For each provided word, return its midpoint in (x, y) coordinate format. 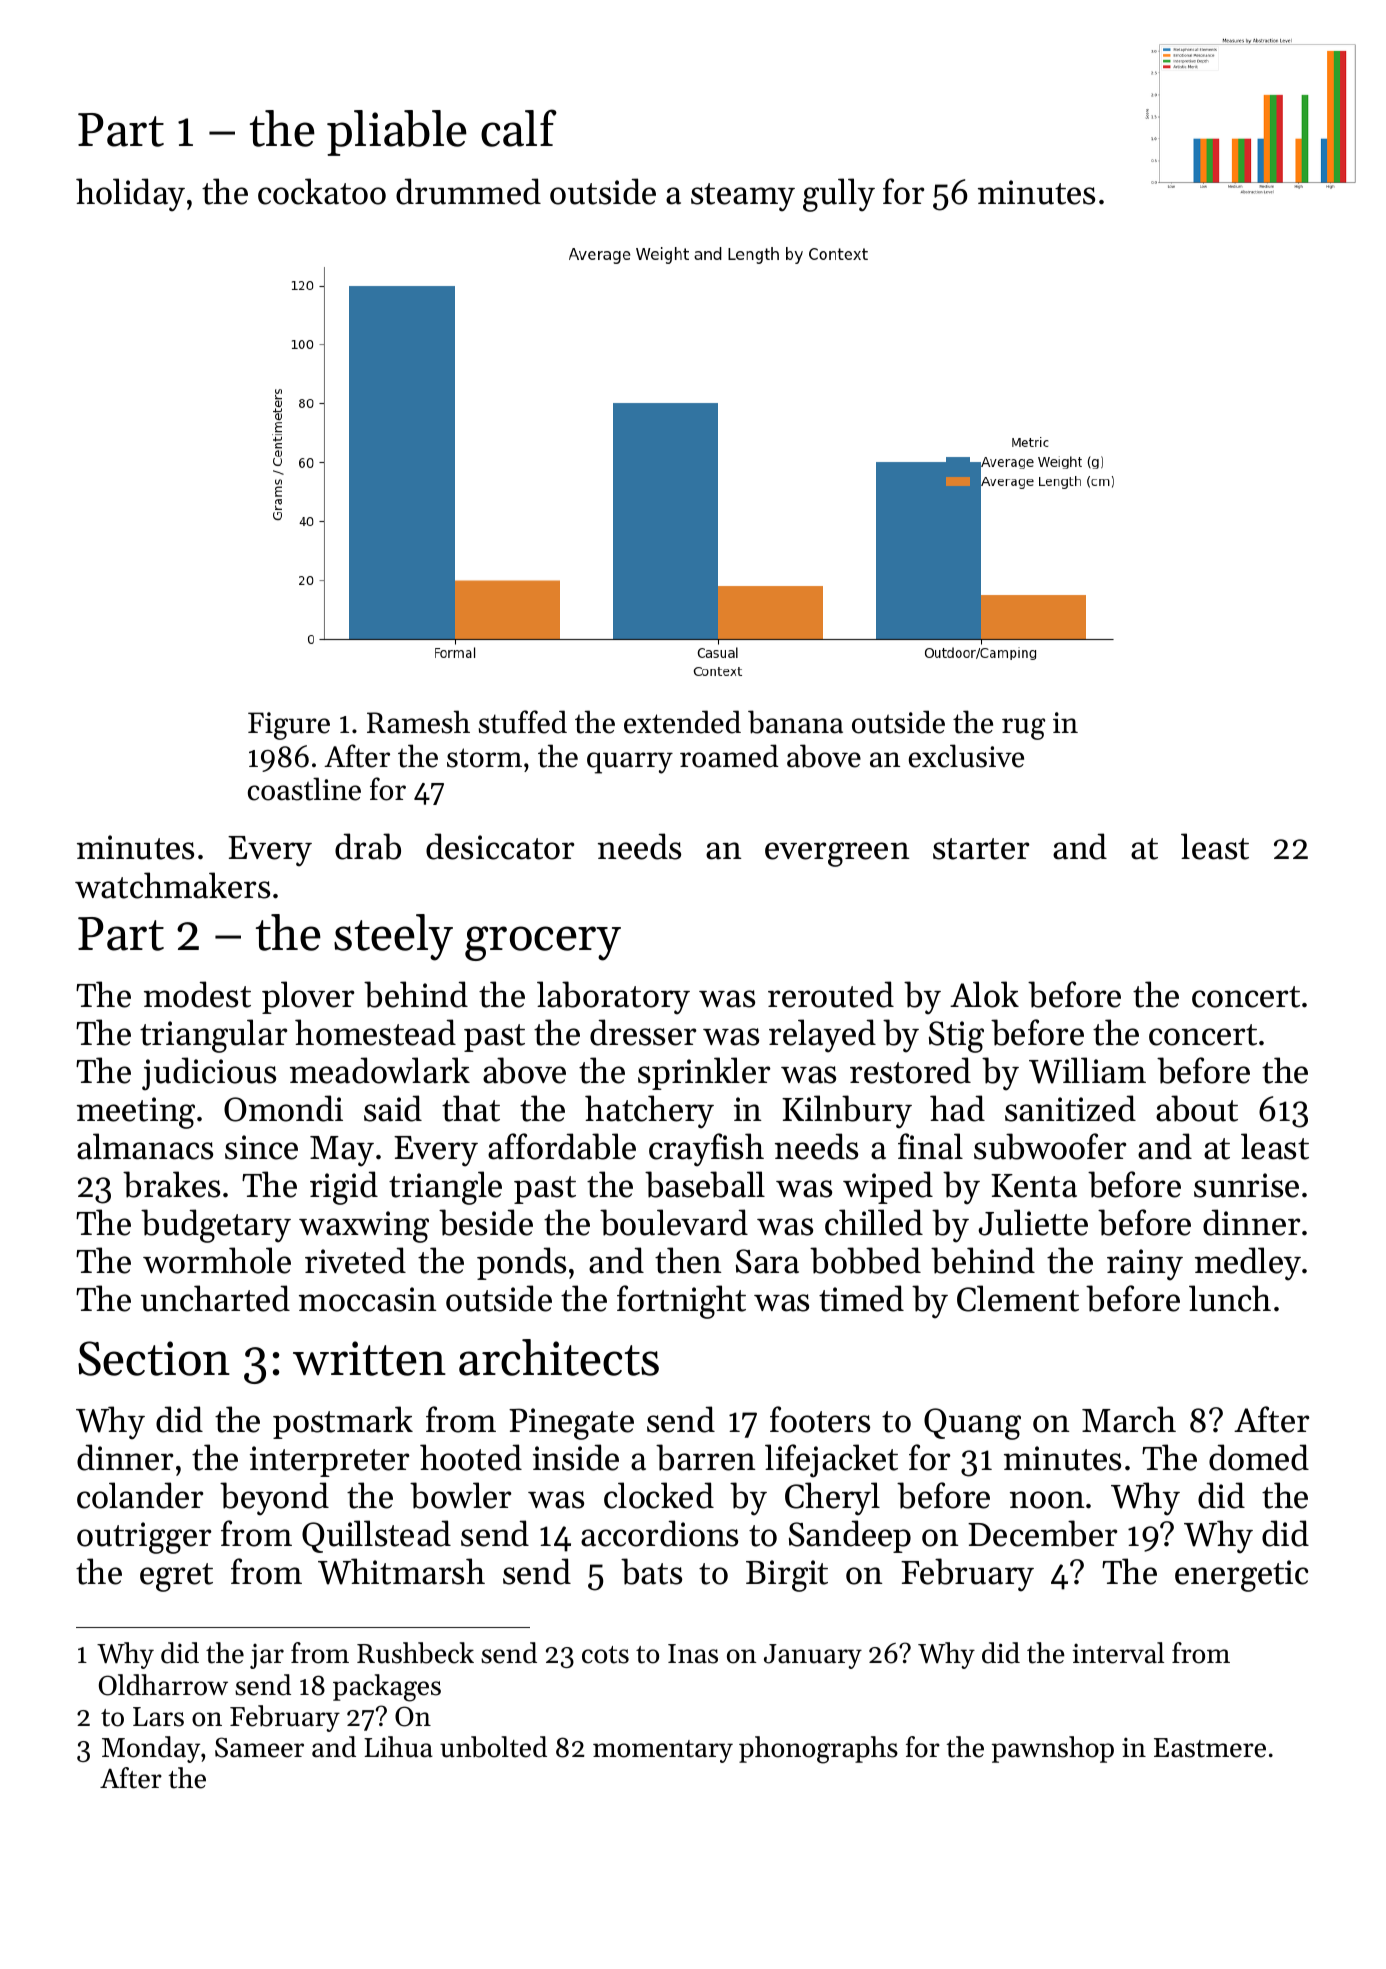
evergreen (837, 854)
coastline (304, 789)
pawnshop (1052, 1749)
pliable (397, 133)
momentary (663, 1751)
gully (839, 195)
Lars (158, 1717)
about (1197, 1108)
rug (1023, 729)
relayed (822, 1036)
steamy (743, 197)
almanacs (145, 1146)
